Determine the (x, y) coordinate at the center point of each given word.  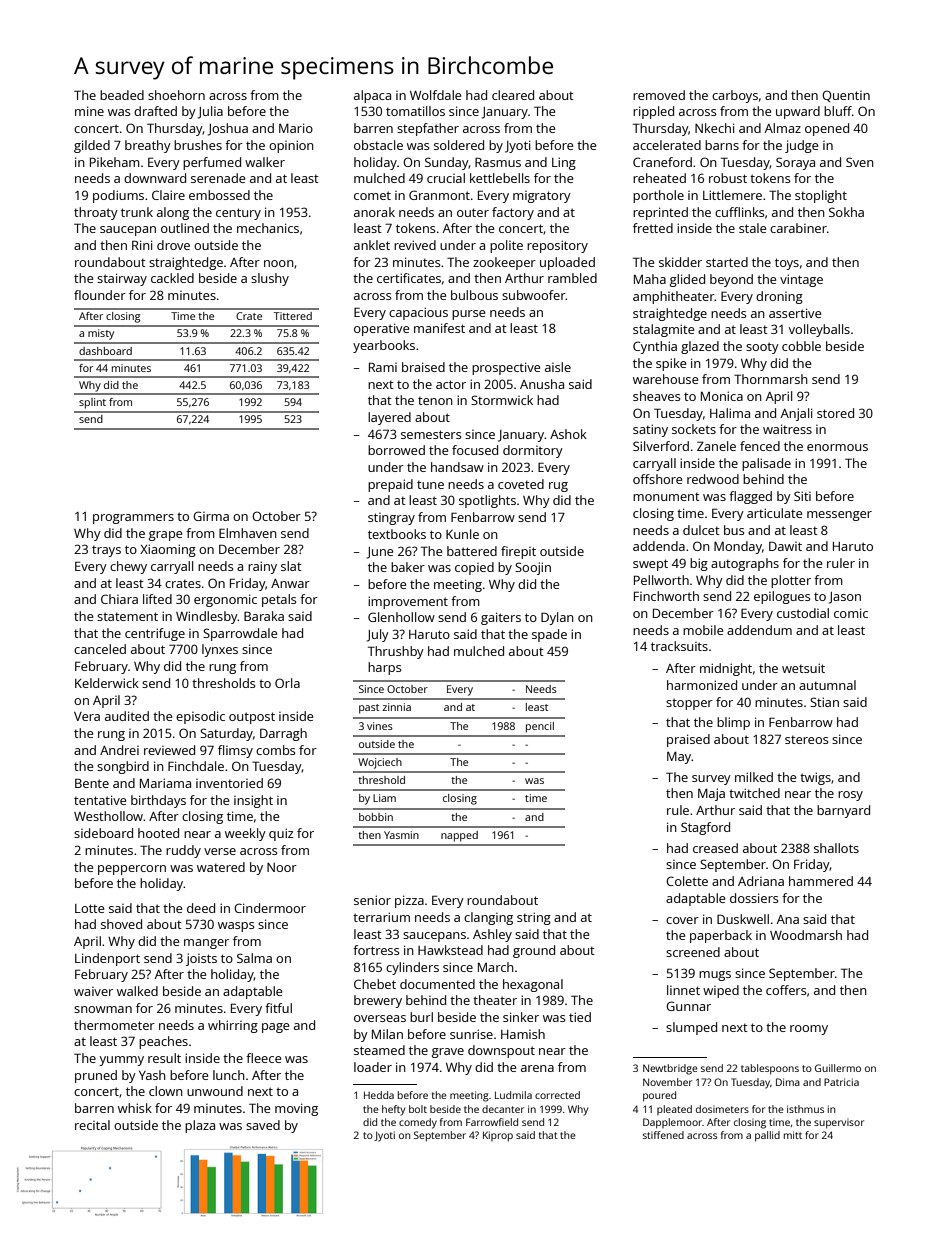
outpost (252, 718)
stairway (122, 279)
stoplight (821, 196)
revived (415, 245)
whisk (135, 1108)
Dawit (785, 546)
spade (549, 635)
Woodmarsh (806, 935)
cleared (513, 95)
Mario (296, 128)
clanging (488, 918)
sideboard (103, 833)
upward (798, 112)
